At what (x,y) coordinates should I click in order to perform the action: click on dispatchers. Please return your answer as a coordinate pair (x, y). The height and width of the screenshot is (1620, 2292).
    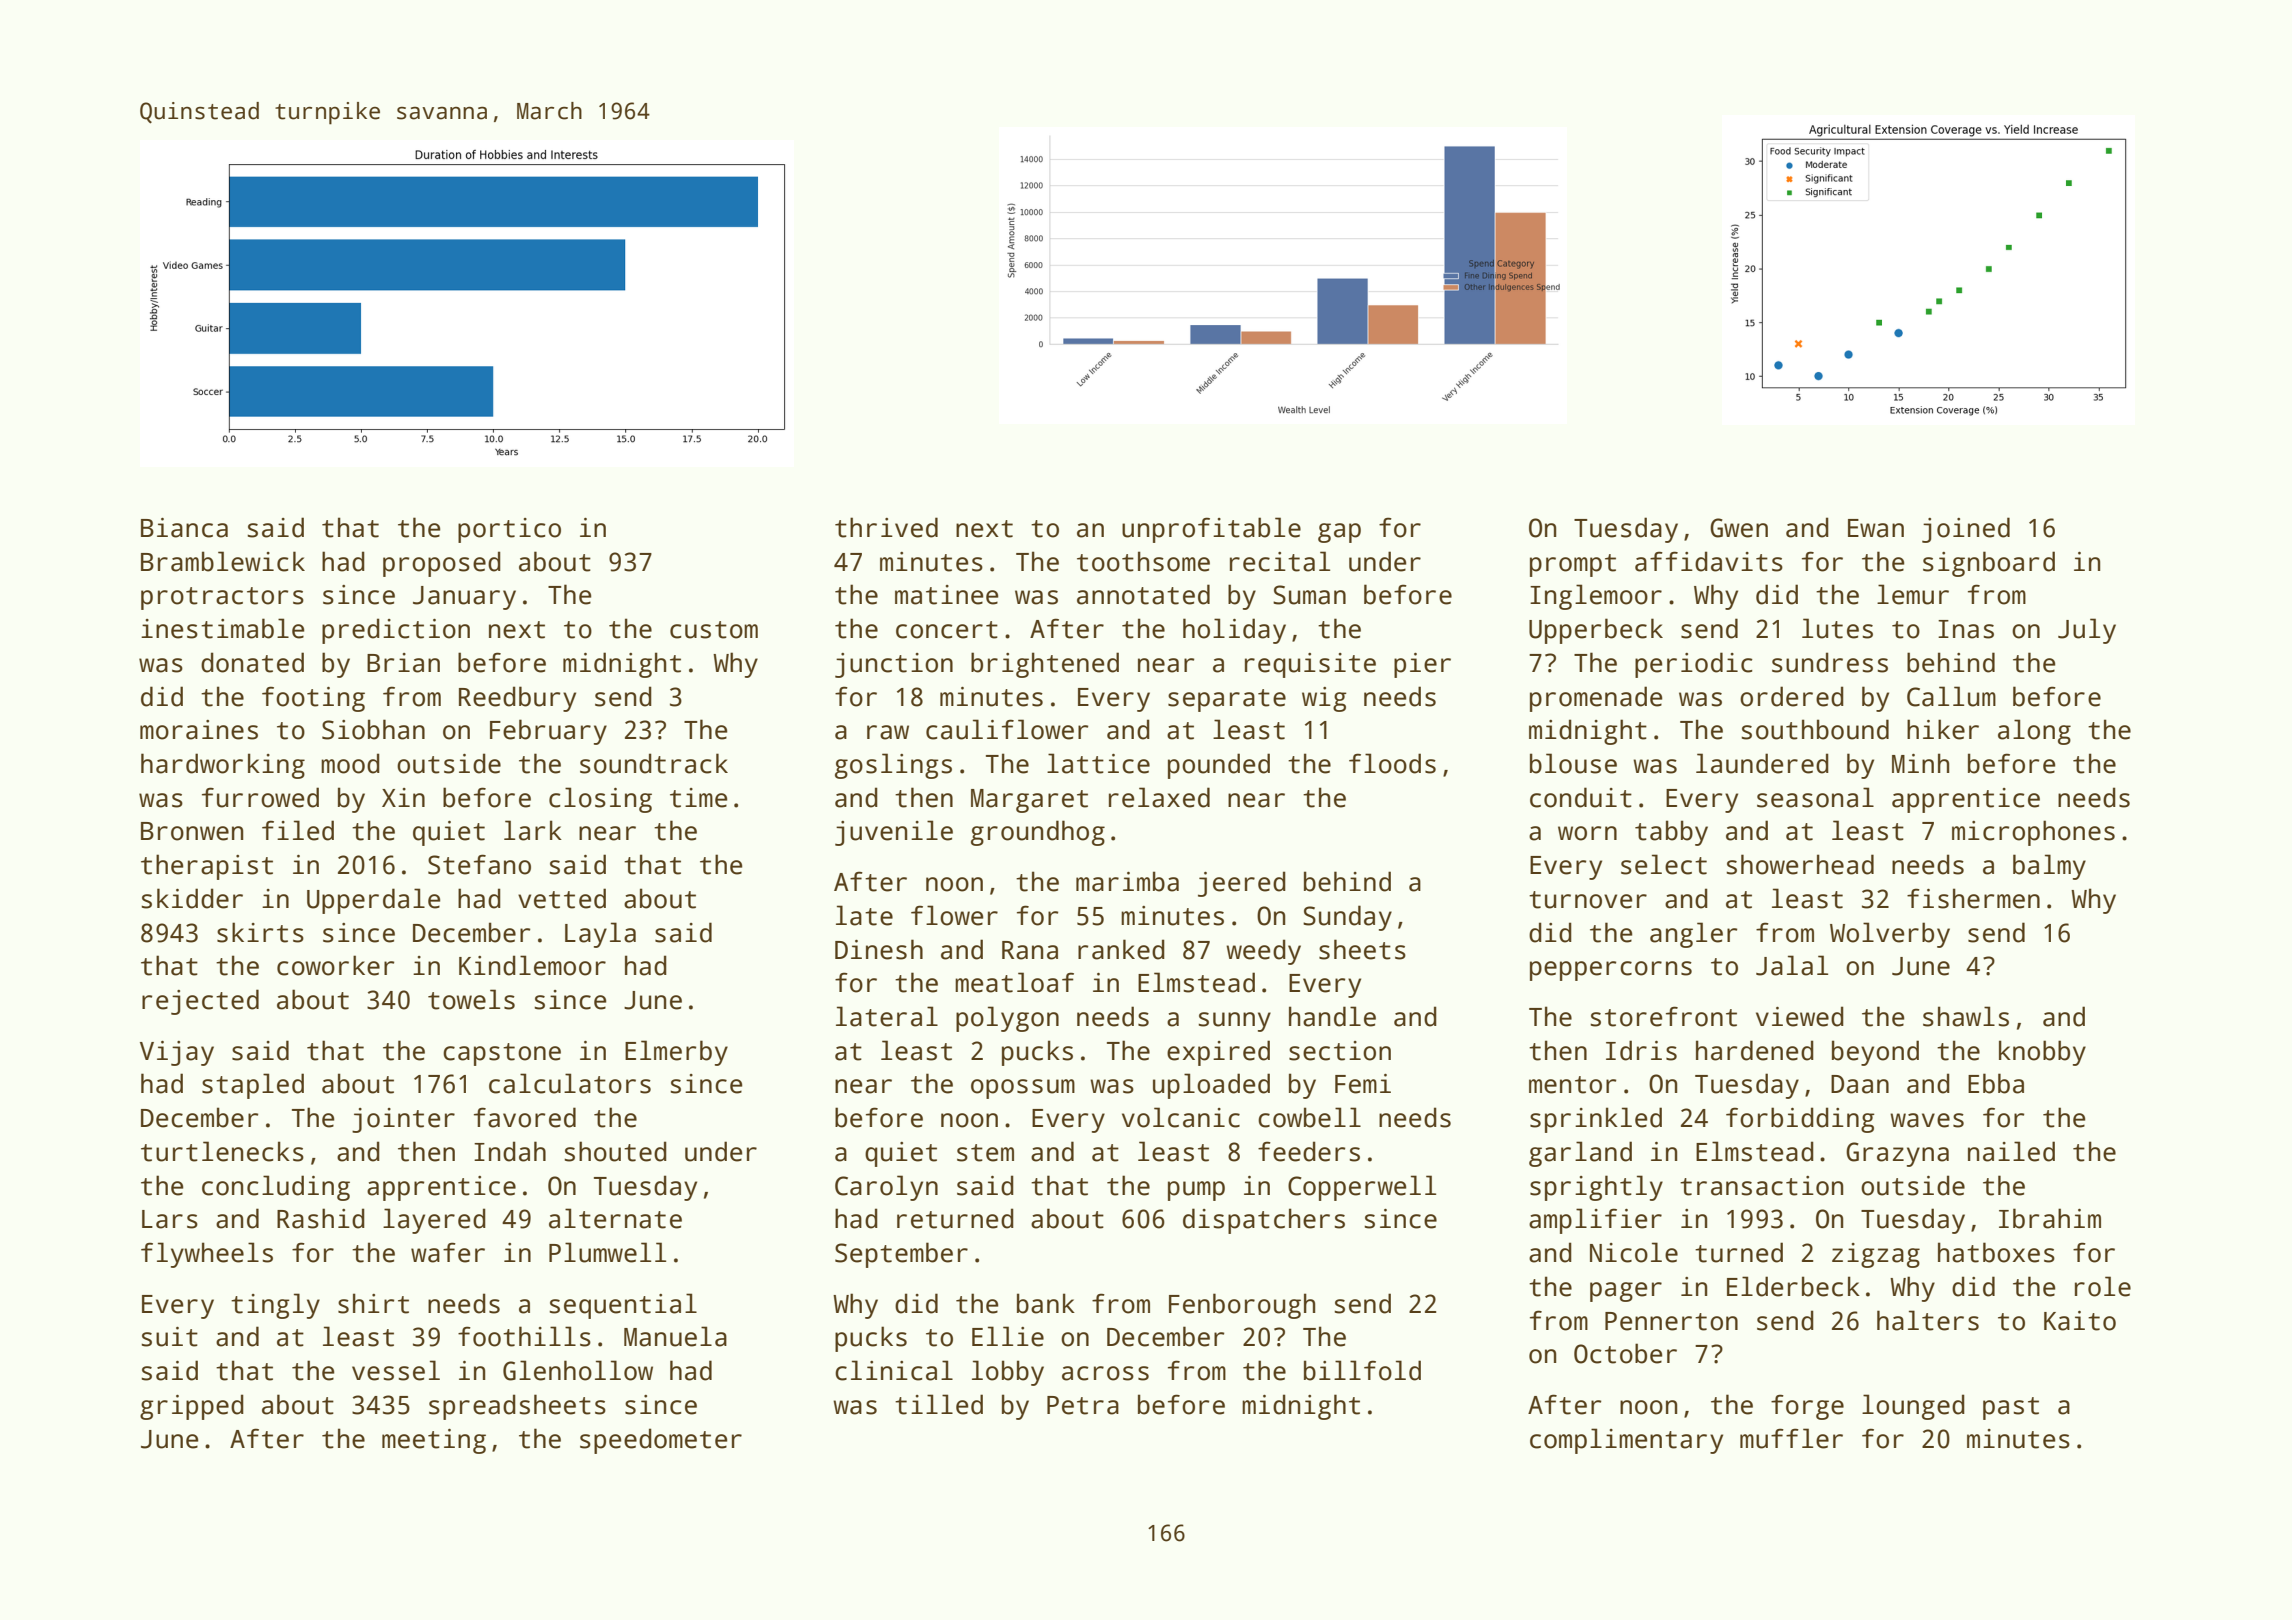
    Looking at the image, I should click on (1264, 1221).
